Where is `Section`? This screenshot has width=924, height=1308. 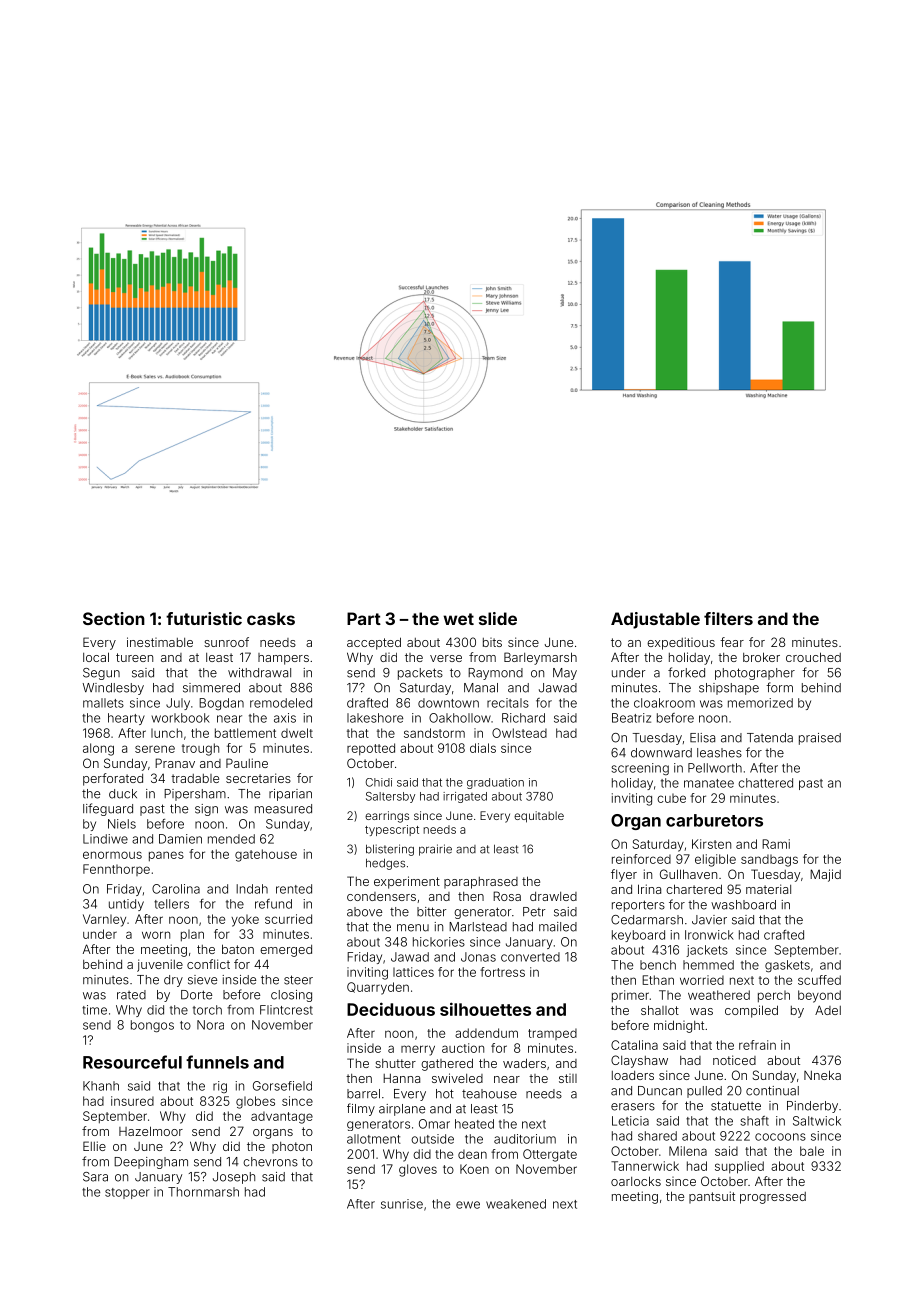 Section is located at coordinates (114, 618).
